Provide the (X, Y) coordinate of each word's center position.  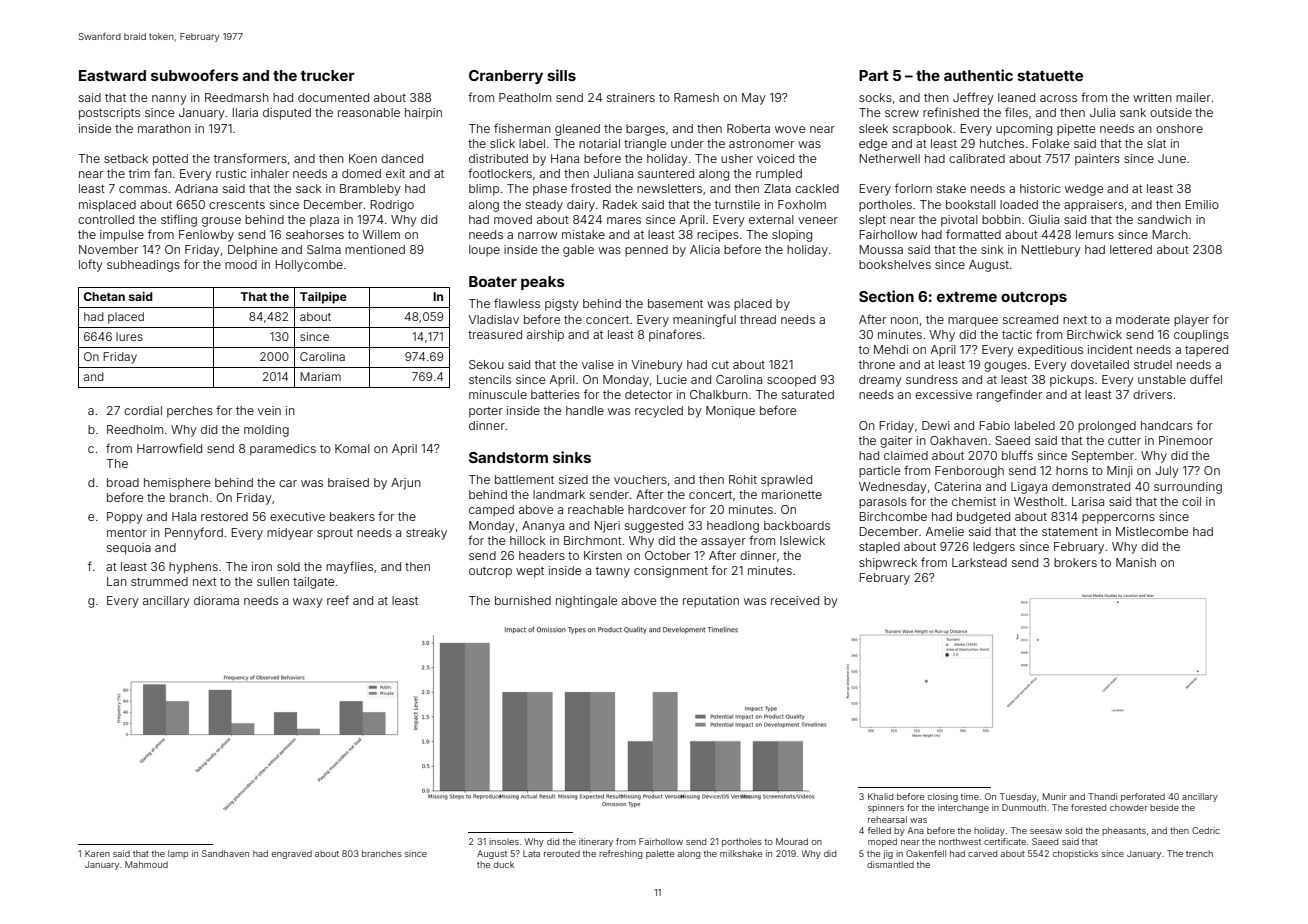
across (1058, 98)
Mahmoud (146, 864)
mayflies (349, 567)
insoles (504, 841)
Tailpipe (323, 298)
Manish (1136, 562)
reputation (711, 602)
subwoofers (195, 75)
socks (875, 97)
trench (1199, 853)
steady (544, 206)
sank (1133, 112)
